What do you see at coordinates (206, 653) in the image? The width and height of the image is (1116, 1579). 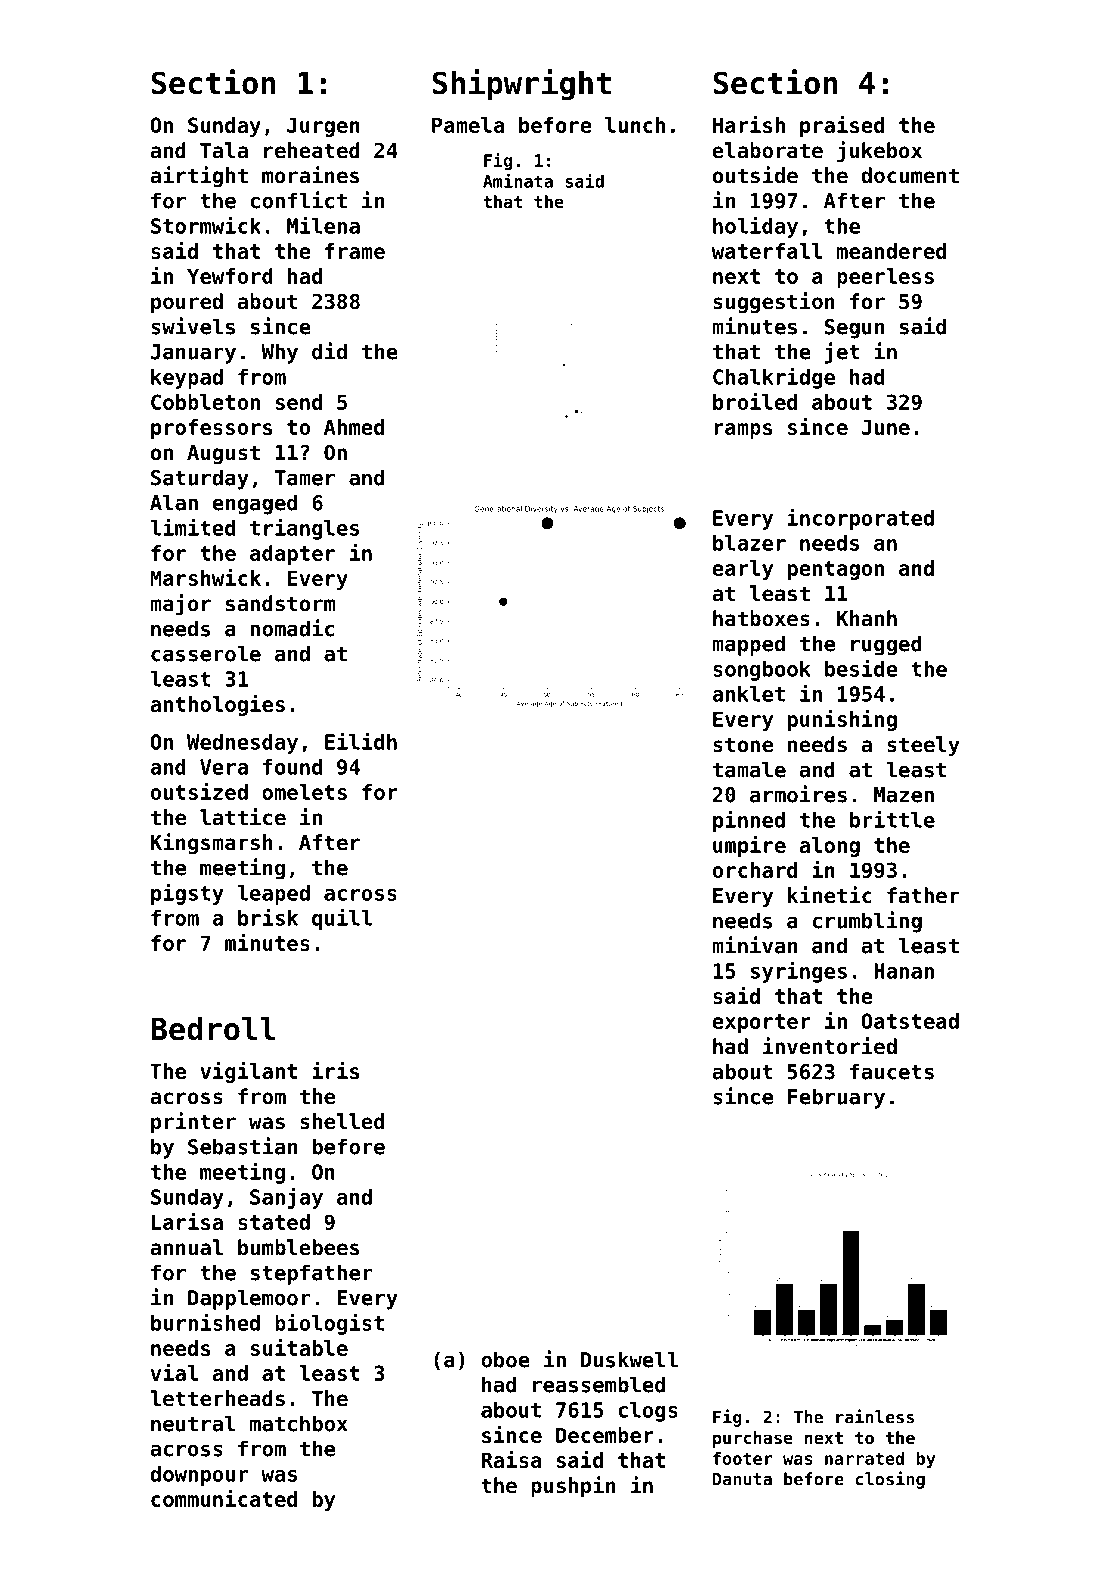 I see `casserole` at bounding box center [206, 653].
